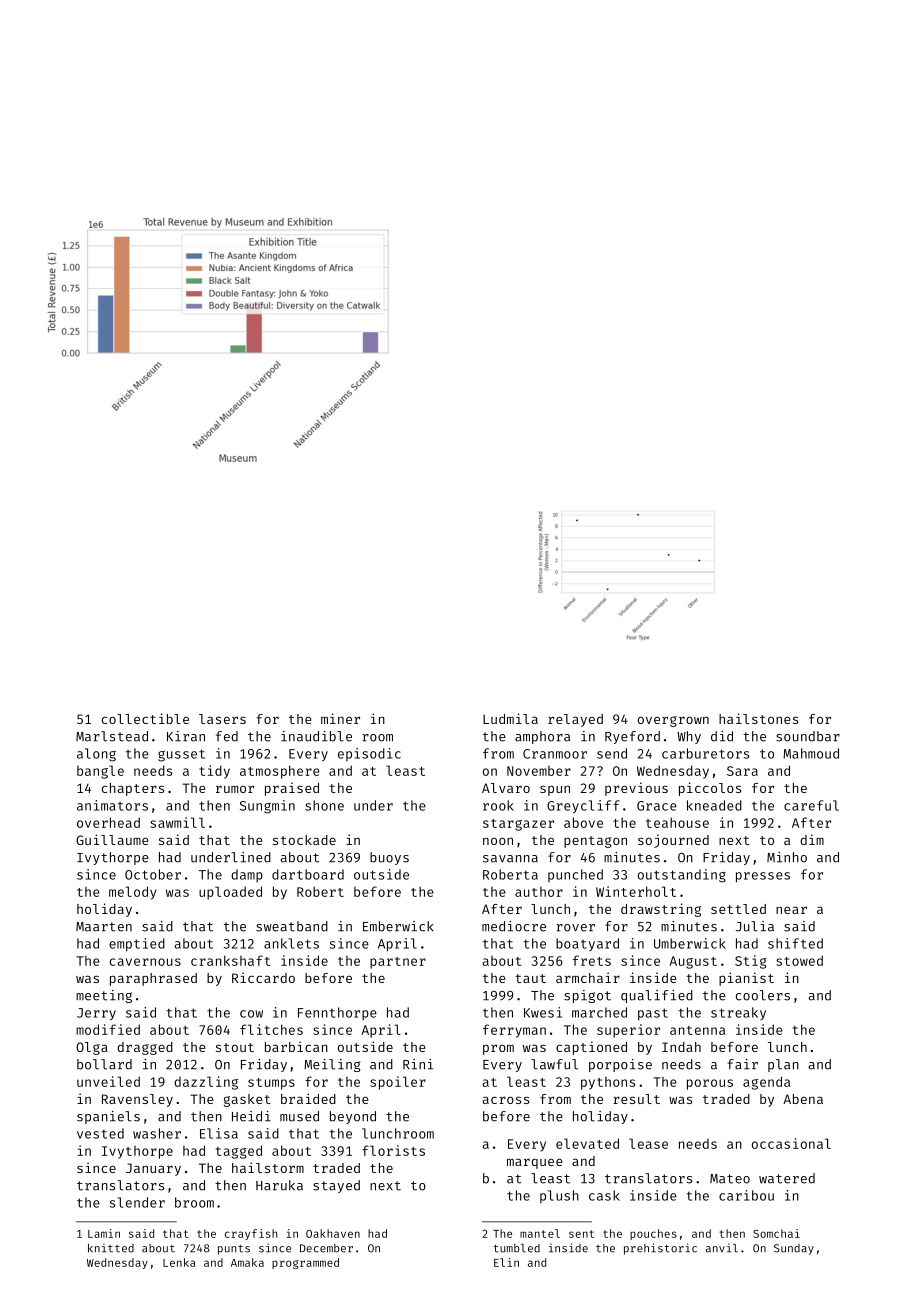 The height and width of the screenshot is (1308, 924). I want to click on lasers, so click(222, 719).
